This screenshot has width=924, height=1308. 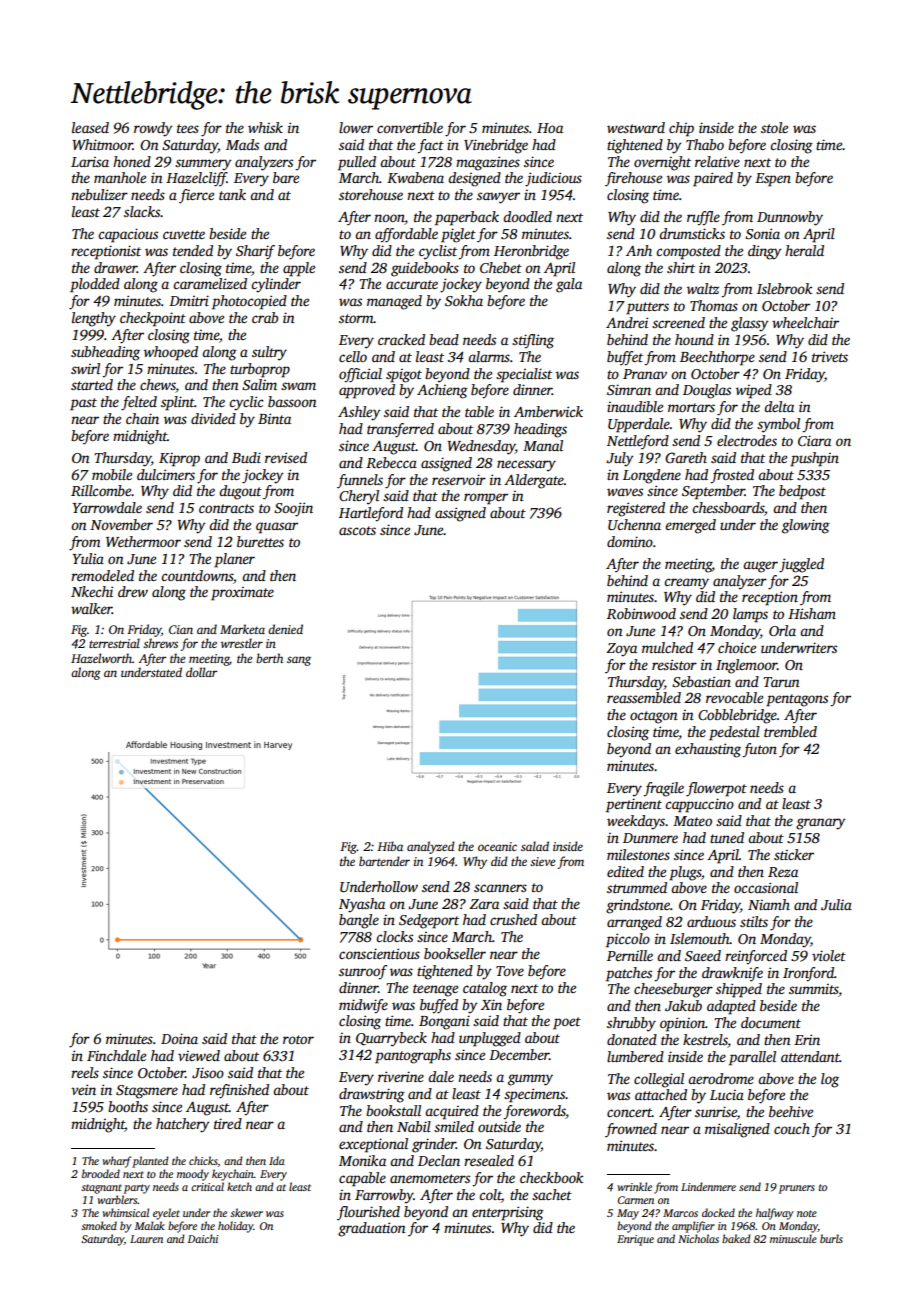 I want to click on Julia, so click(x=836, y=904).
